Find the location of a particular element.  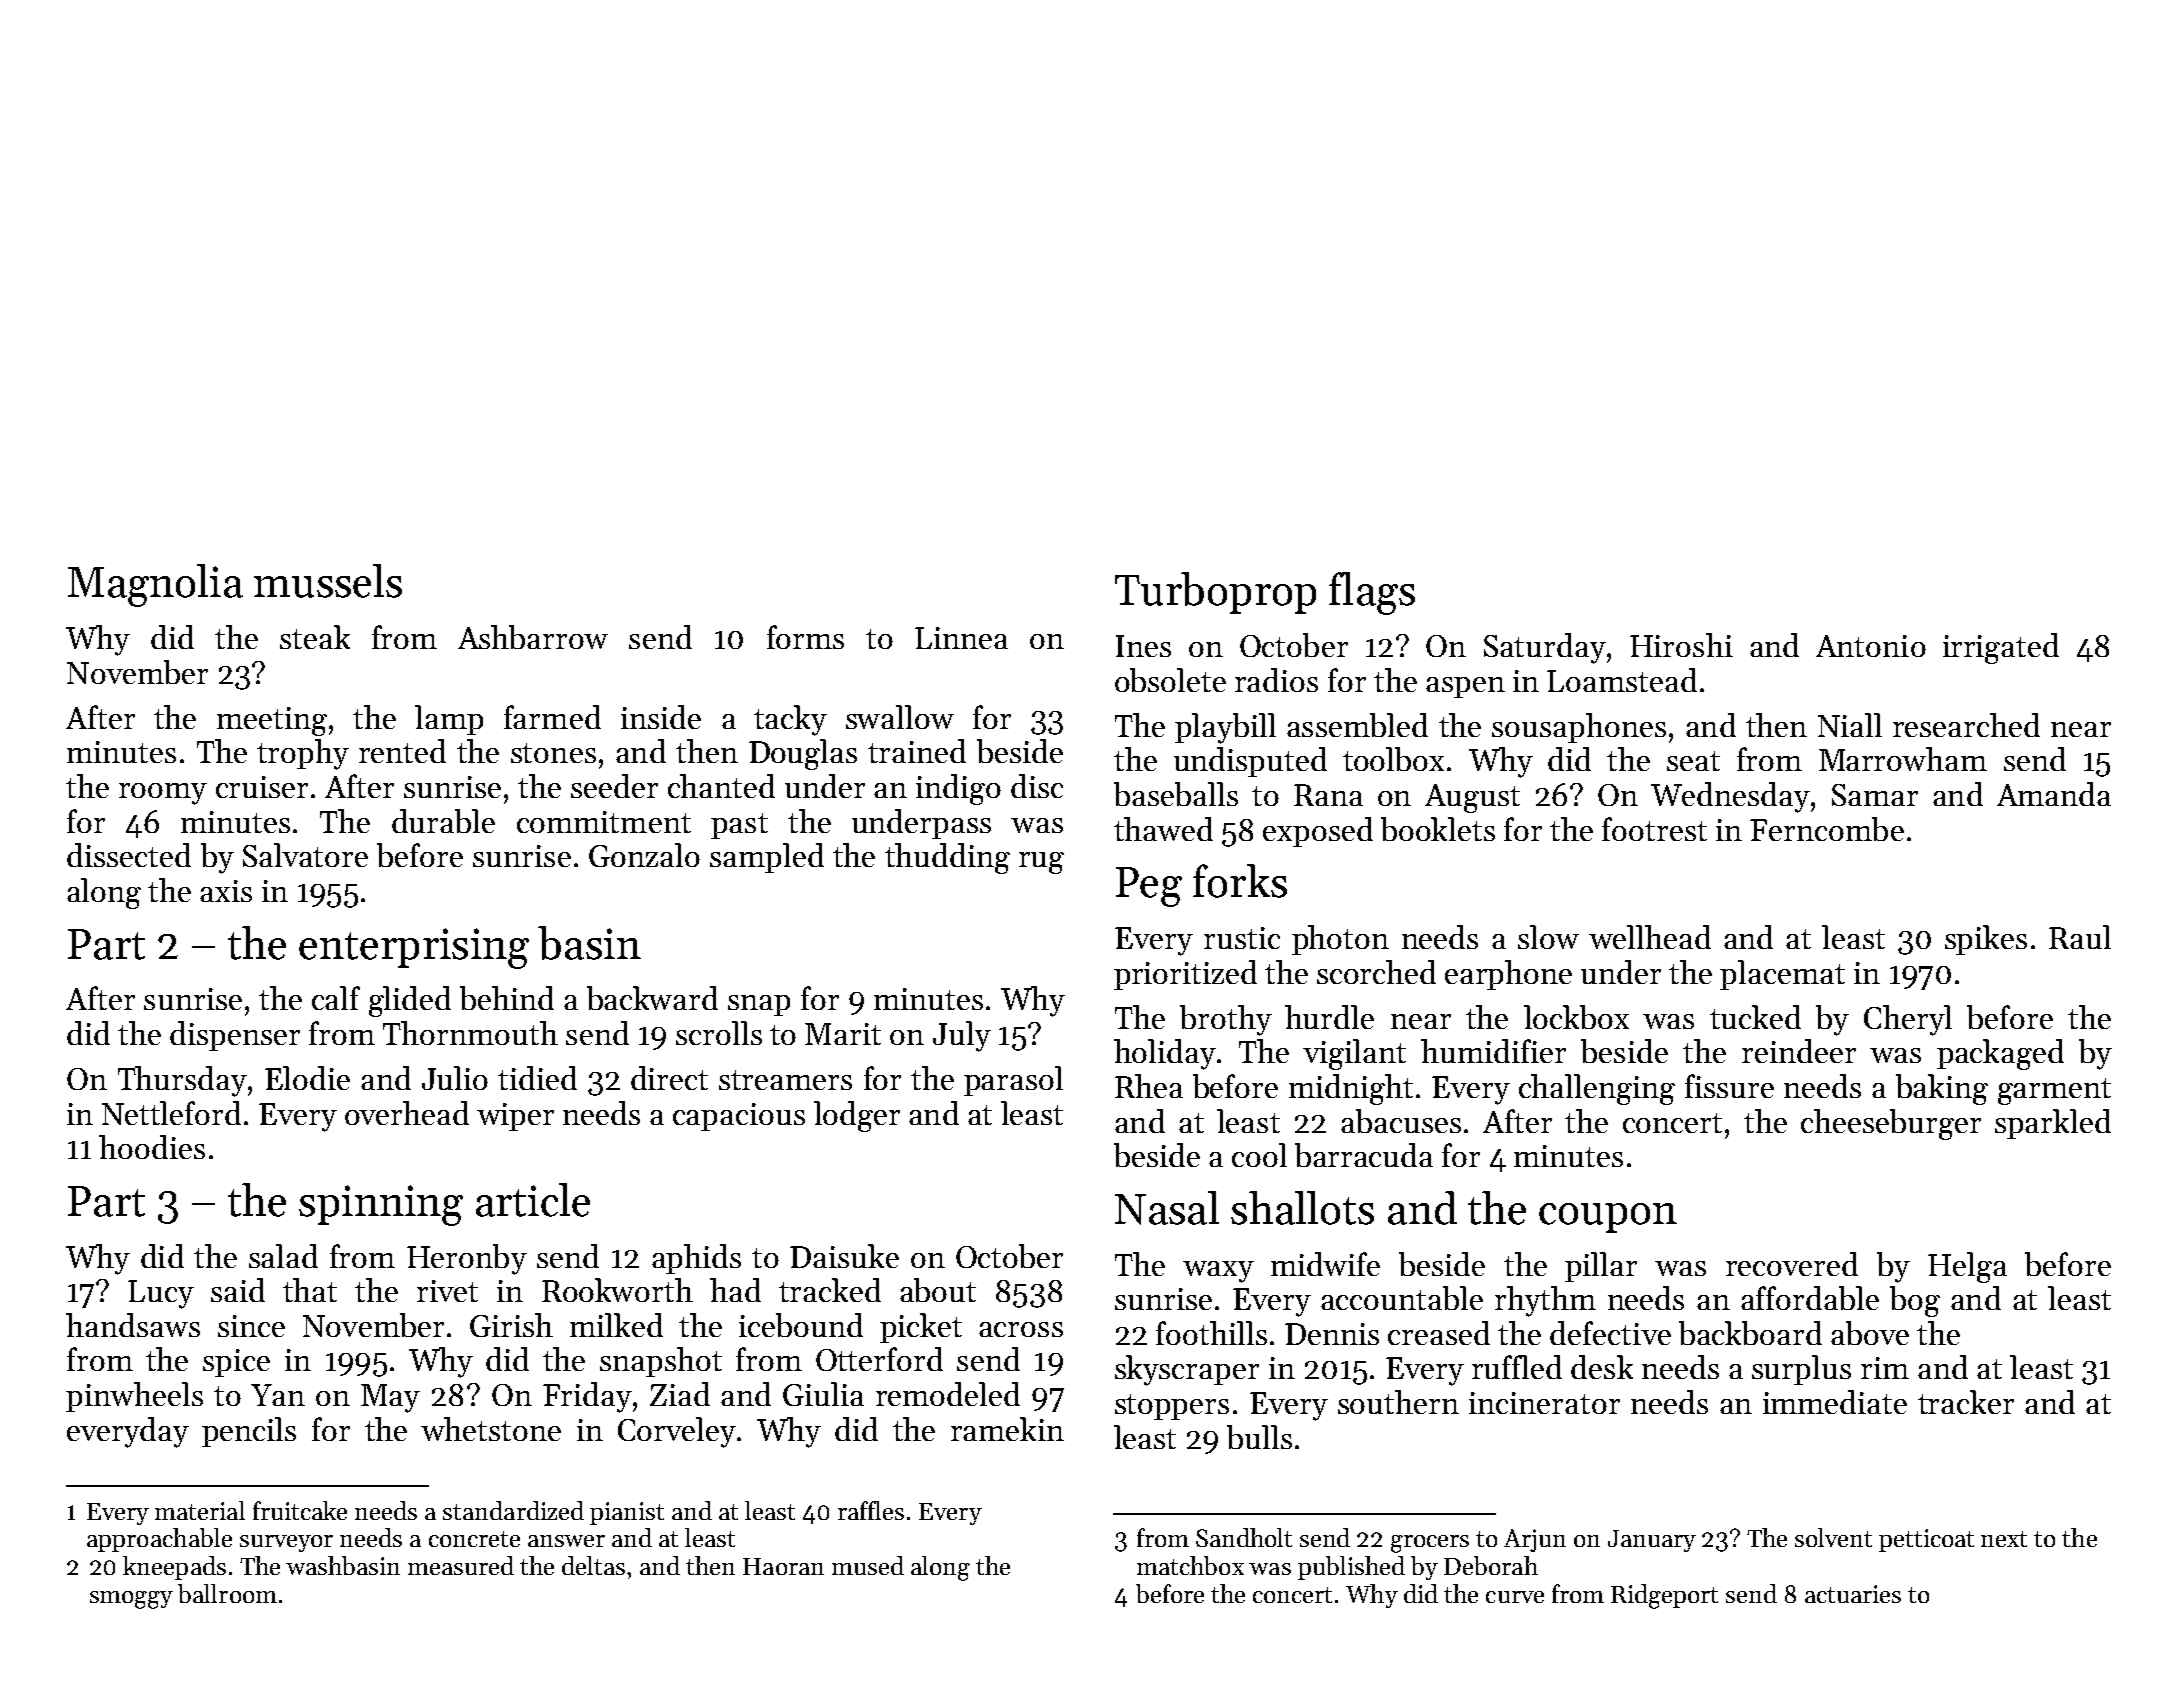

undisputed is located at coordinates (1250, 762).
